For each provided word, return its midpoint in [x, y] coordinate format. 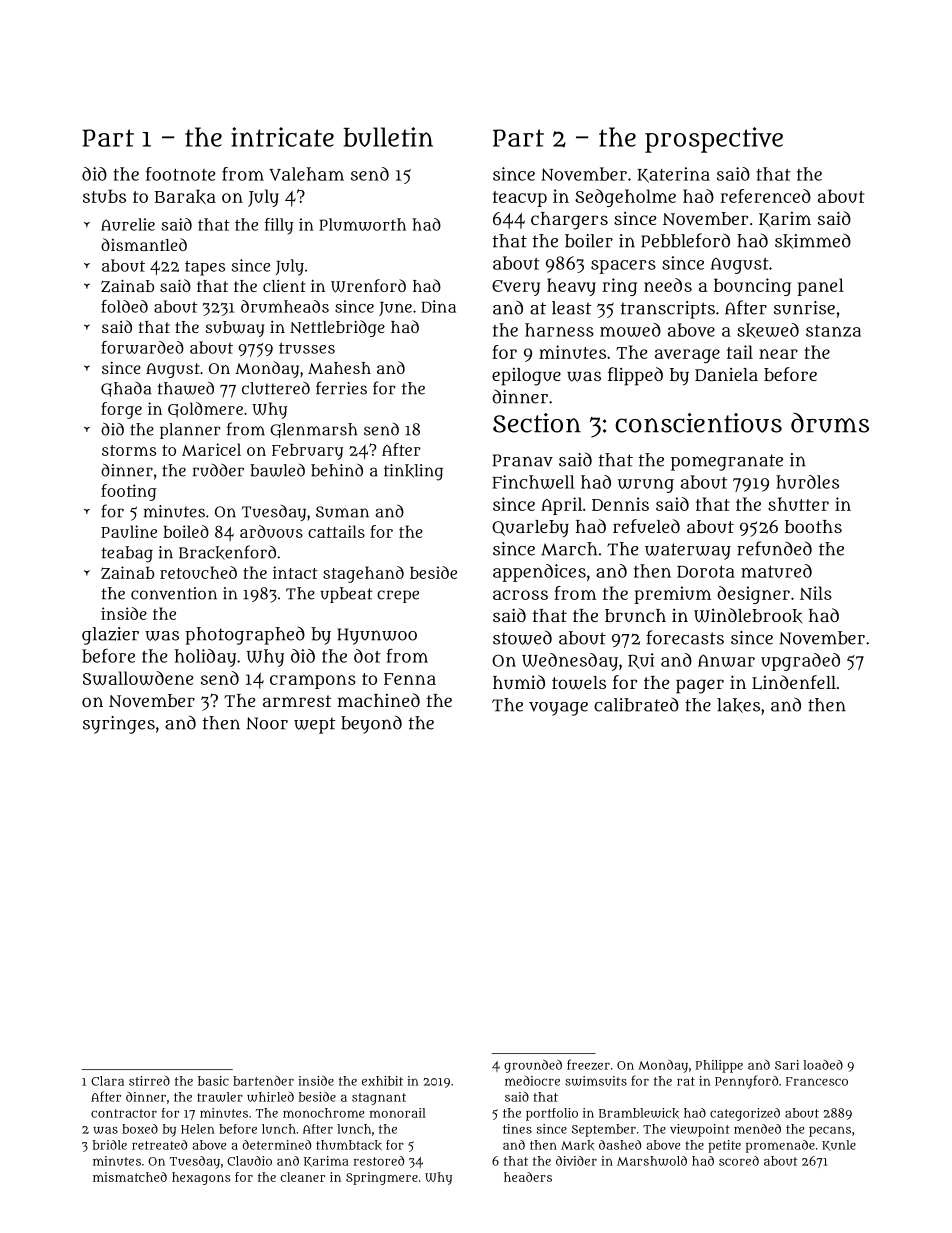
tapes [205, 268]
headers [528, 1177]
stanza [833, 331]
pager [700, 686]
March [569, 549]
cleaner [303, 1177]
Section [537, 423]
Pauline [129, 531]
